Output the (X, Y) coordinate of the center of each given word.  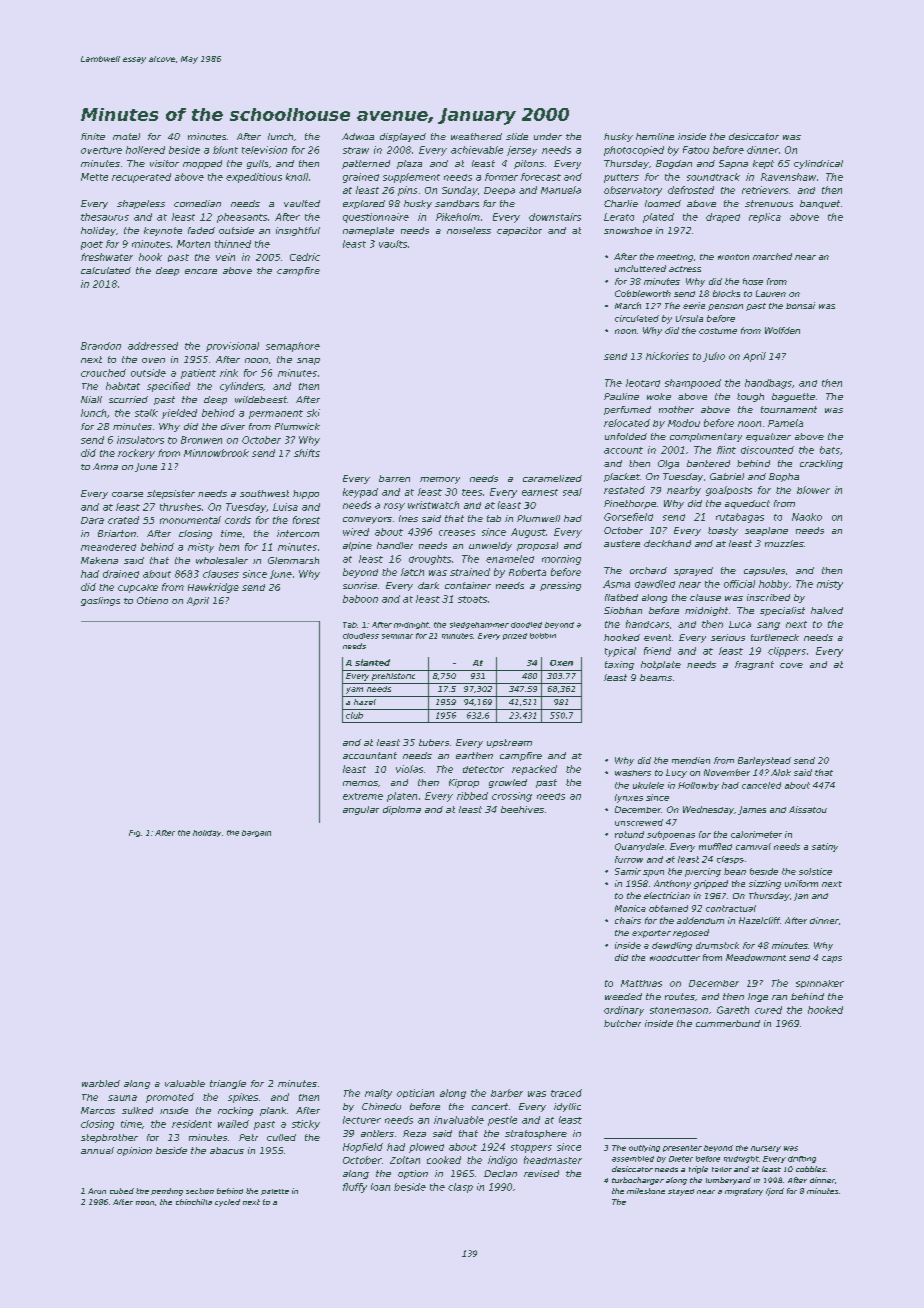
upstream (509, 743)
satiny (825, 847)
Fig (134, 833)
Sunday (460, 191)
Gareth (733, 1010)
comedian (197, 203)
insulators (140, 440)
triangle (228, 1084)
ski (313, 413)
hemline (655, 136)
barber (507, 1093)
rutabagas (740, 518)
